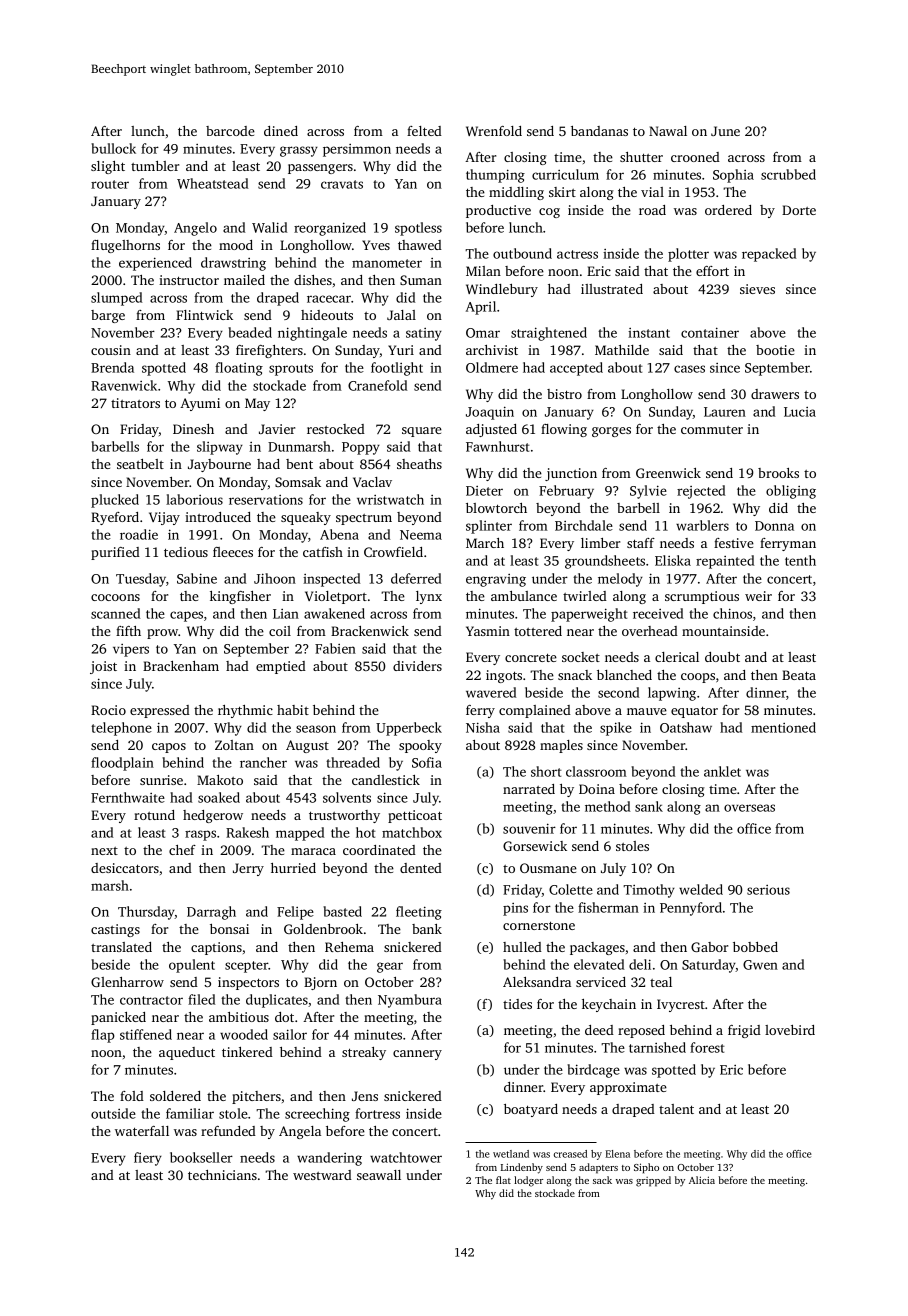  Describe the element at coordinates (783, 727) in the image. I see `mentioned` at that location.
